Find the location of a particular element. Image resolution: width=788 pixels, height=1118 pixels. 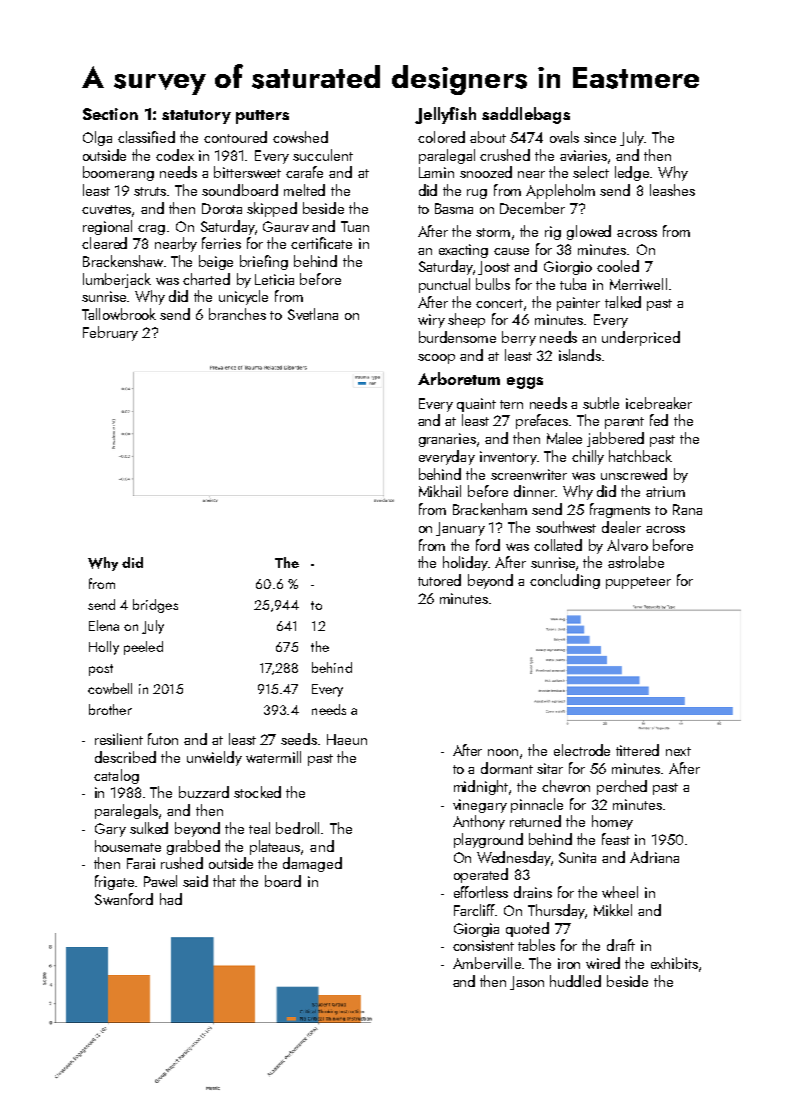

Adriana is located at coordinates (654, 857).
